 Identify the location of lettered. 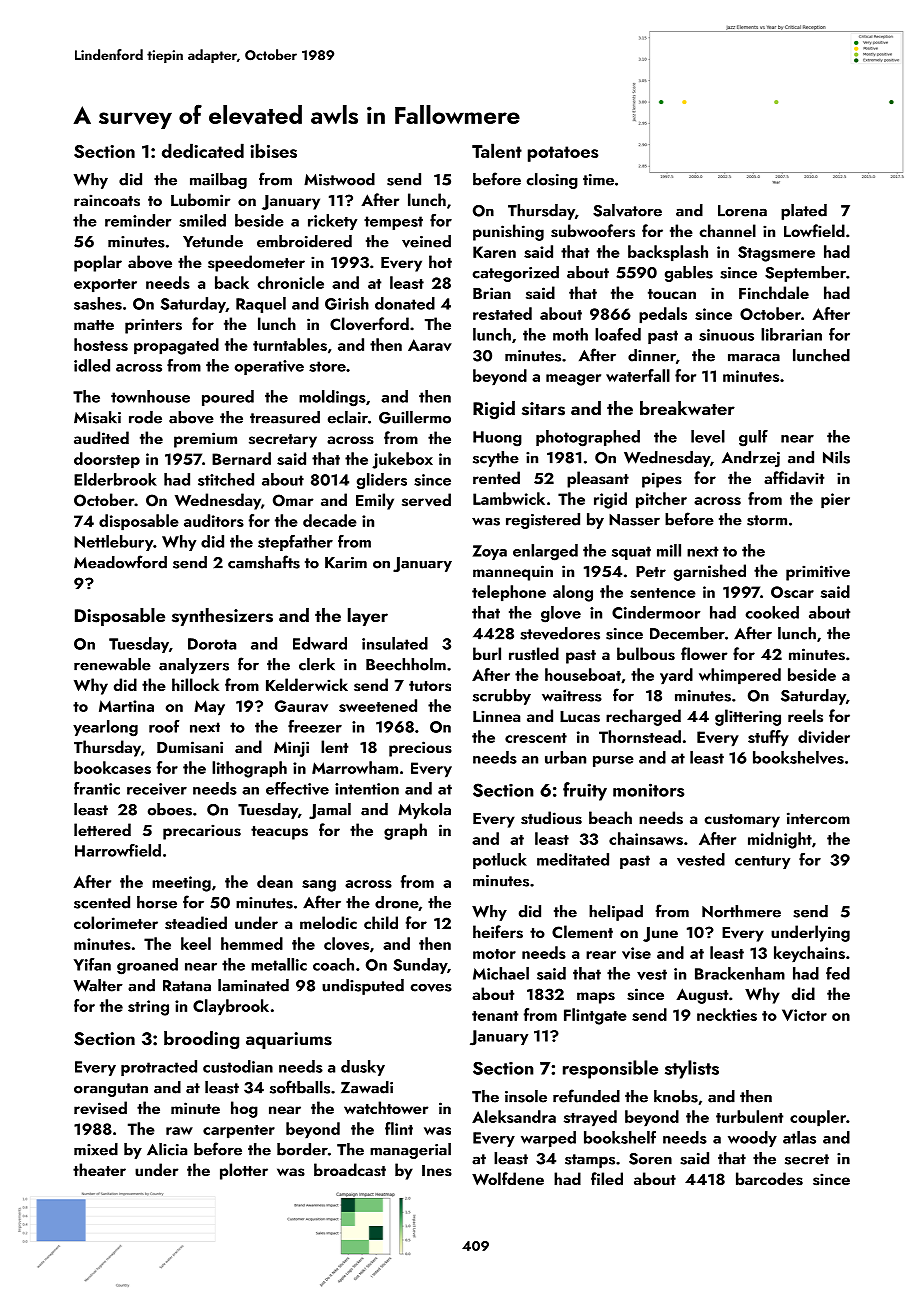
(102, 829).
